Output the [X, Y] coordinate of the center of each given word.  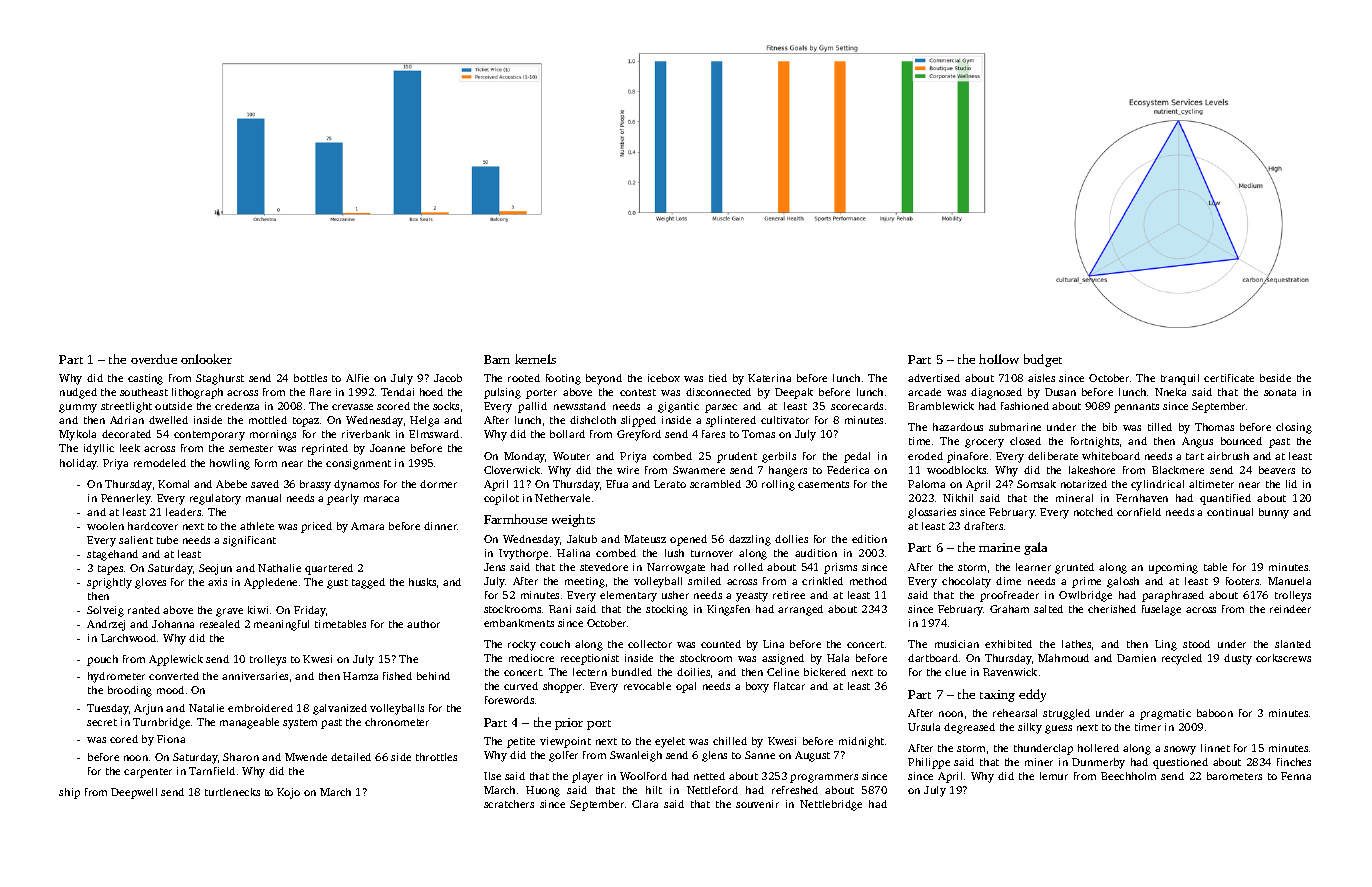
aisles [1041, 378]
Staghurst [220, 379]
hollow [999, 359]
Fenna [1296, 776]
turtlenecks [232, 792]
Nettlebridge [831, 805]
